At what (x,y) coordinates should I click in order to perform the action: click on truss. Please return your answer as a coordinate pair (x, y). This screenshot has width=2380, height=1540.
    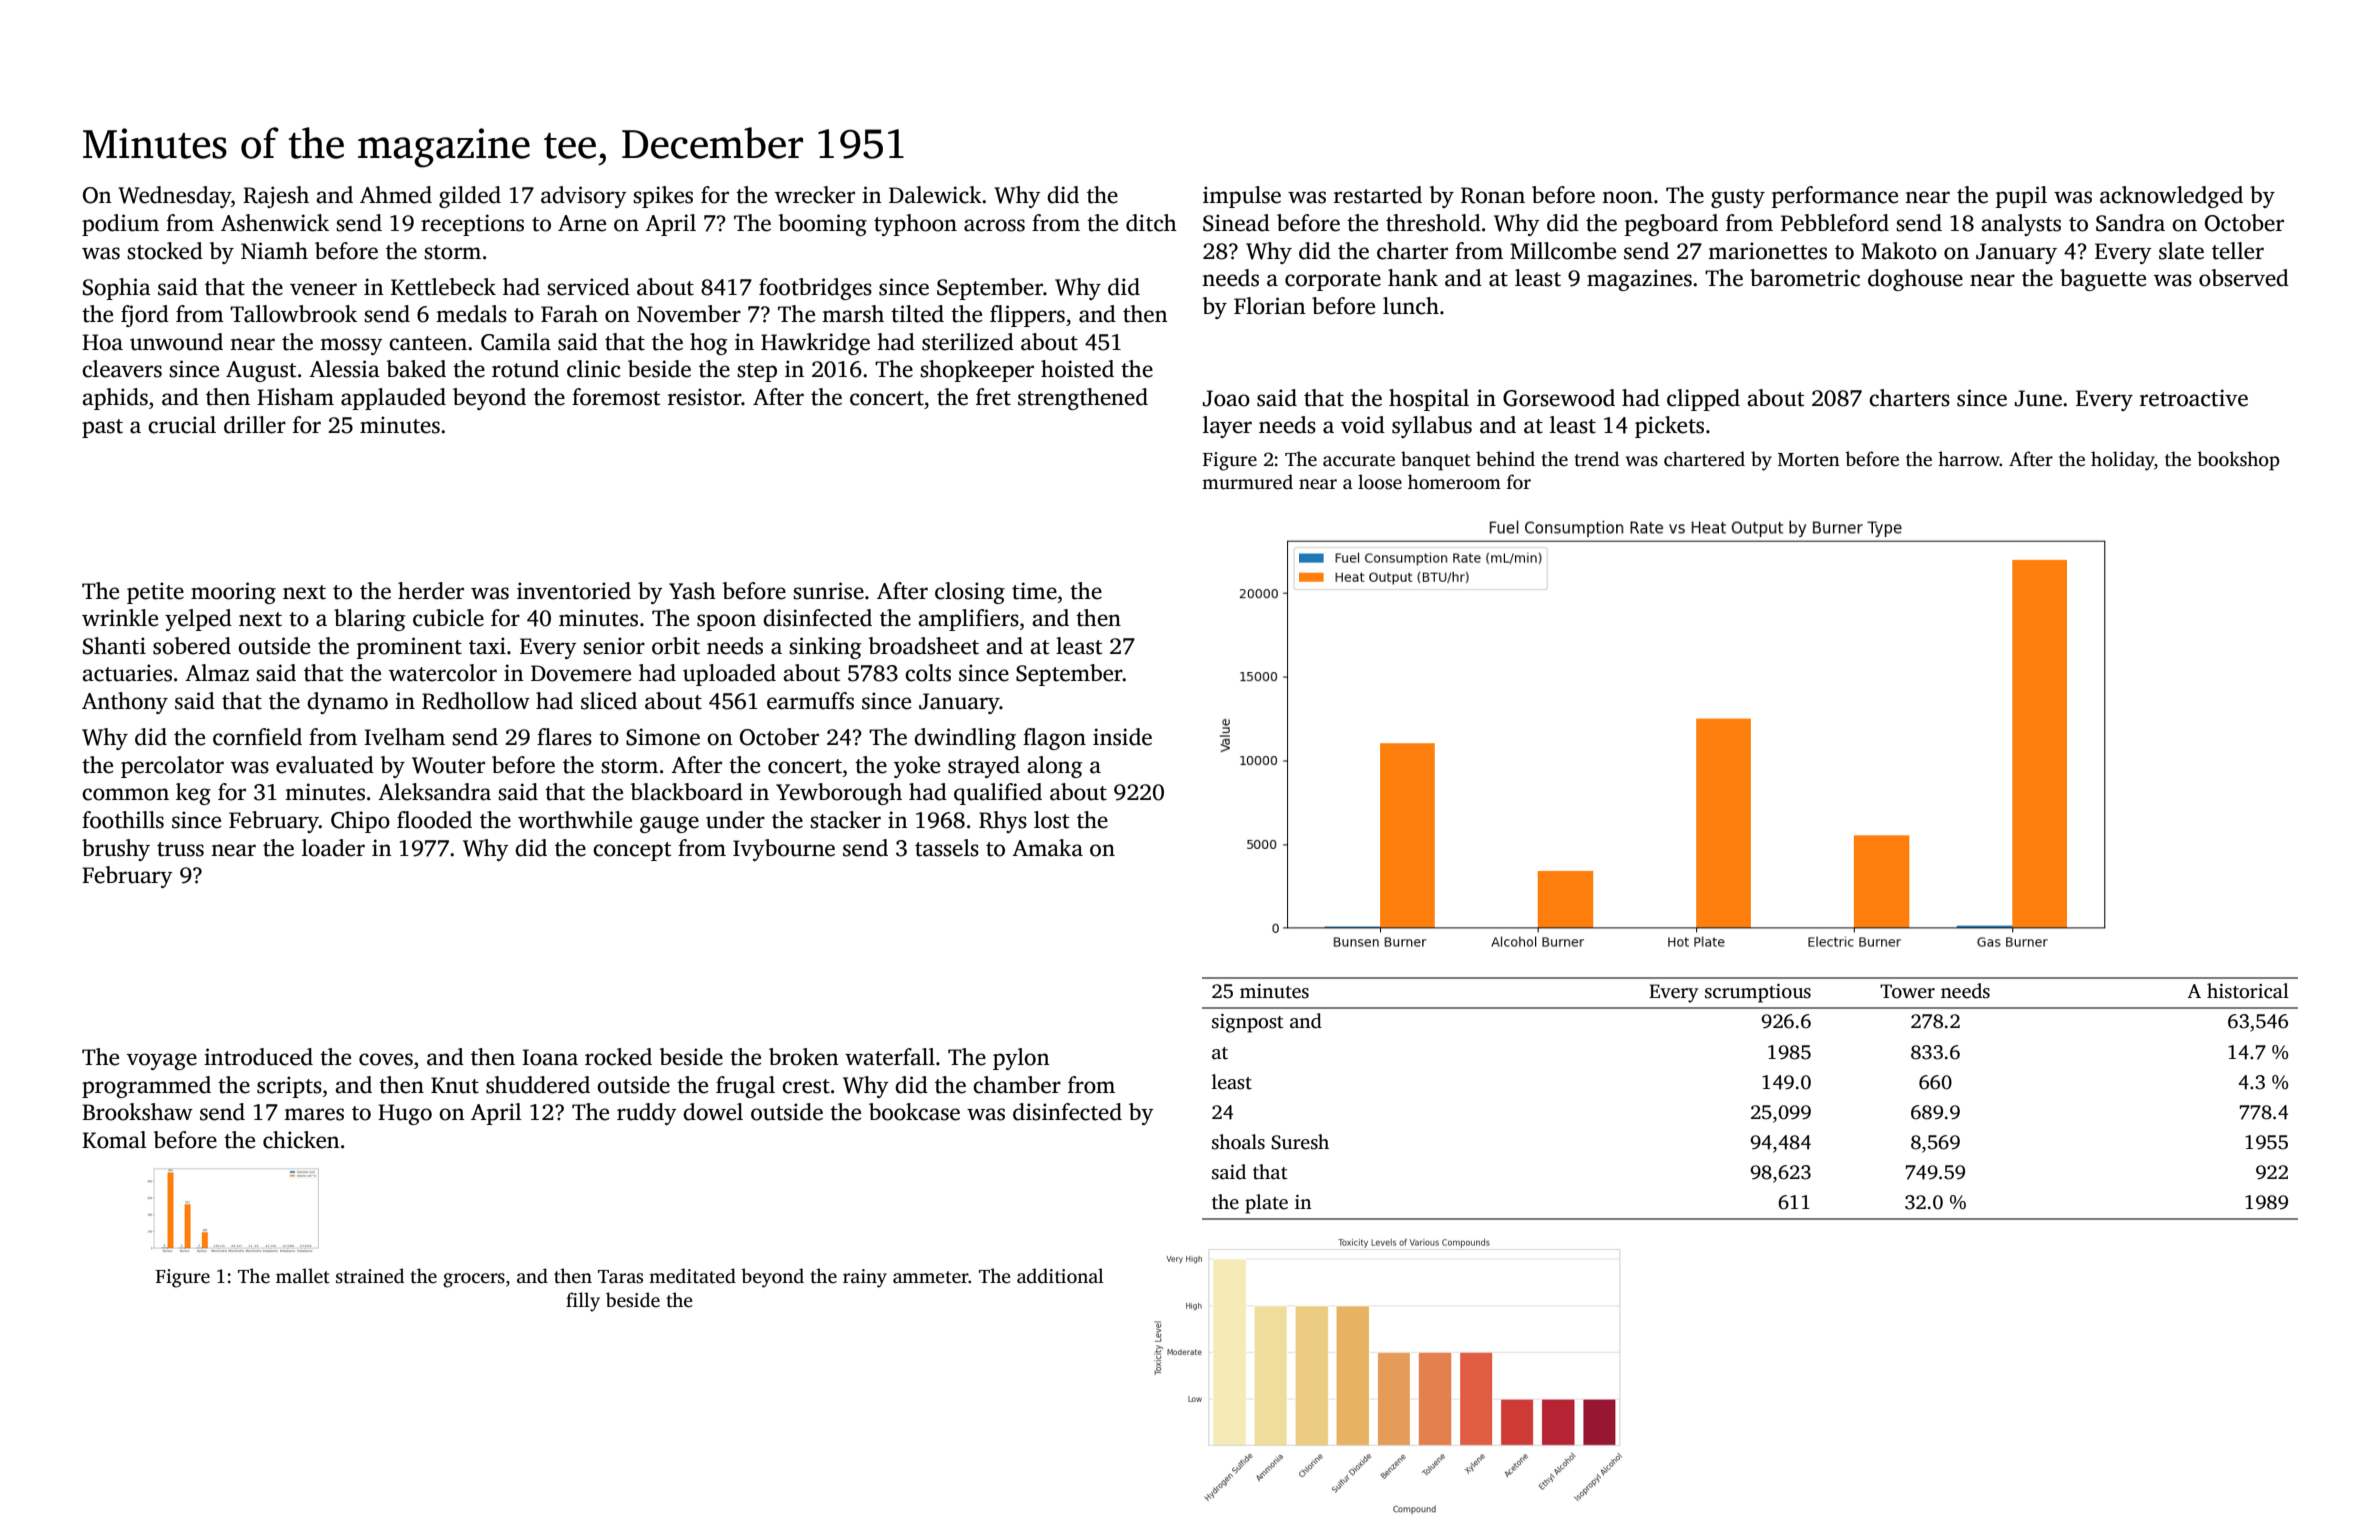
    Looking at the image, I should click on (180, 849).
